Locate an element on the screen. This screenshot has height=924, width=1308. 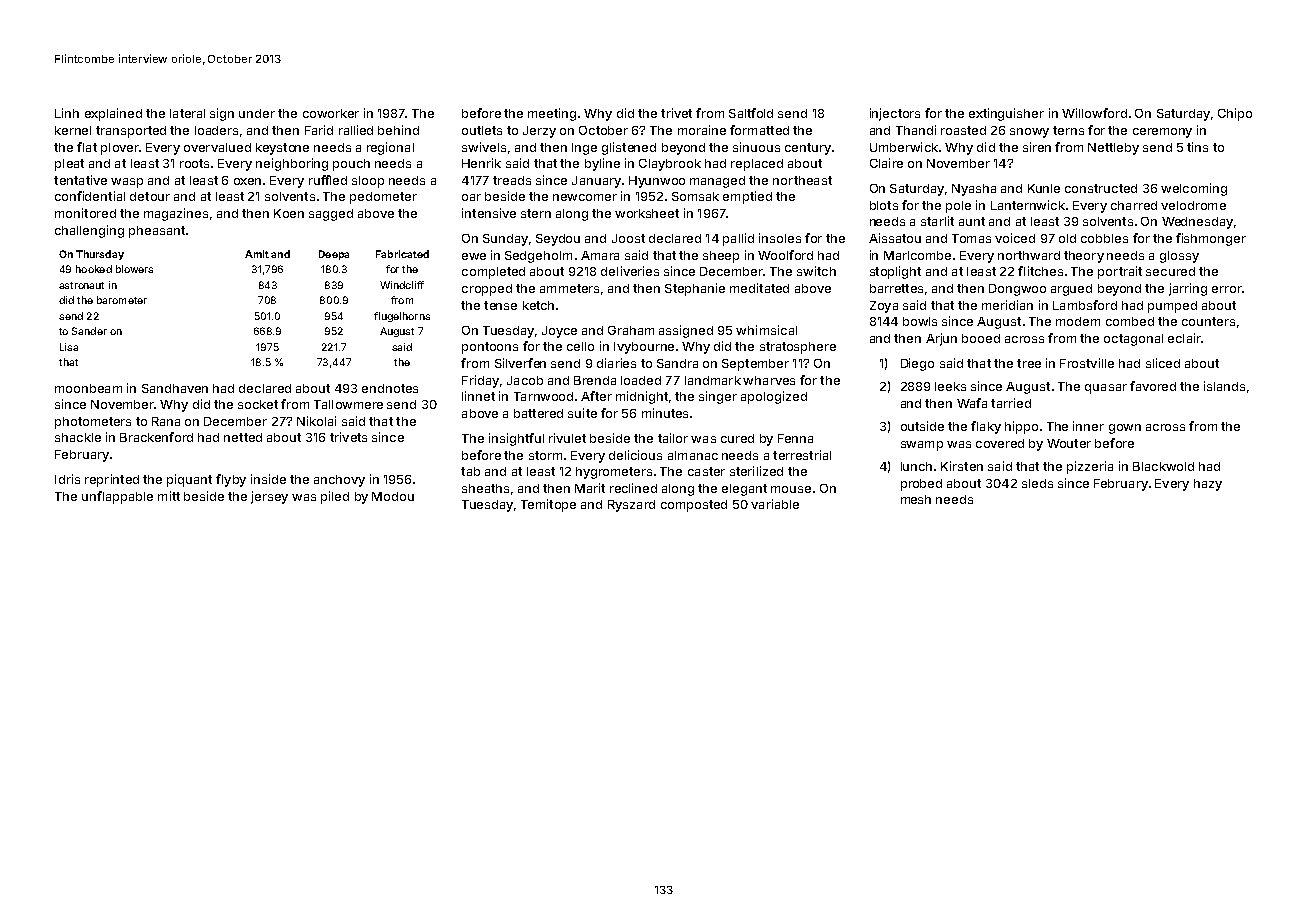
barometer is located at coordinates (122, 300).
